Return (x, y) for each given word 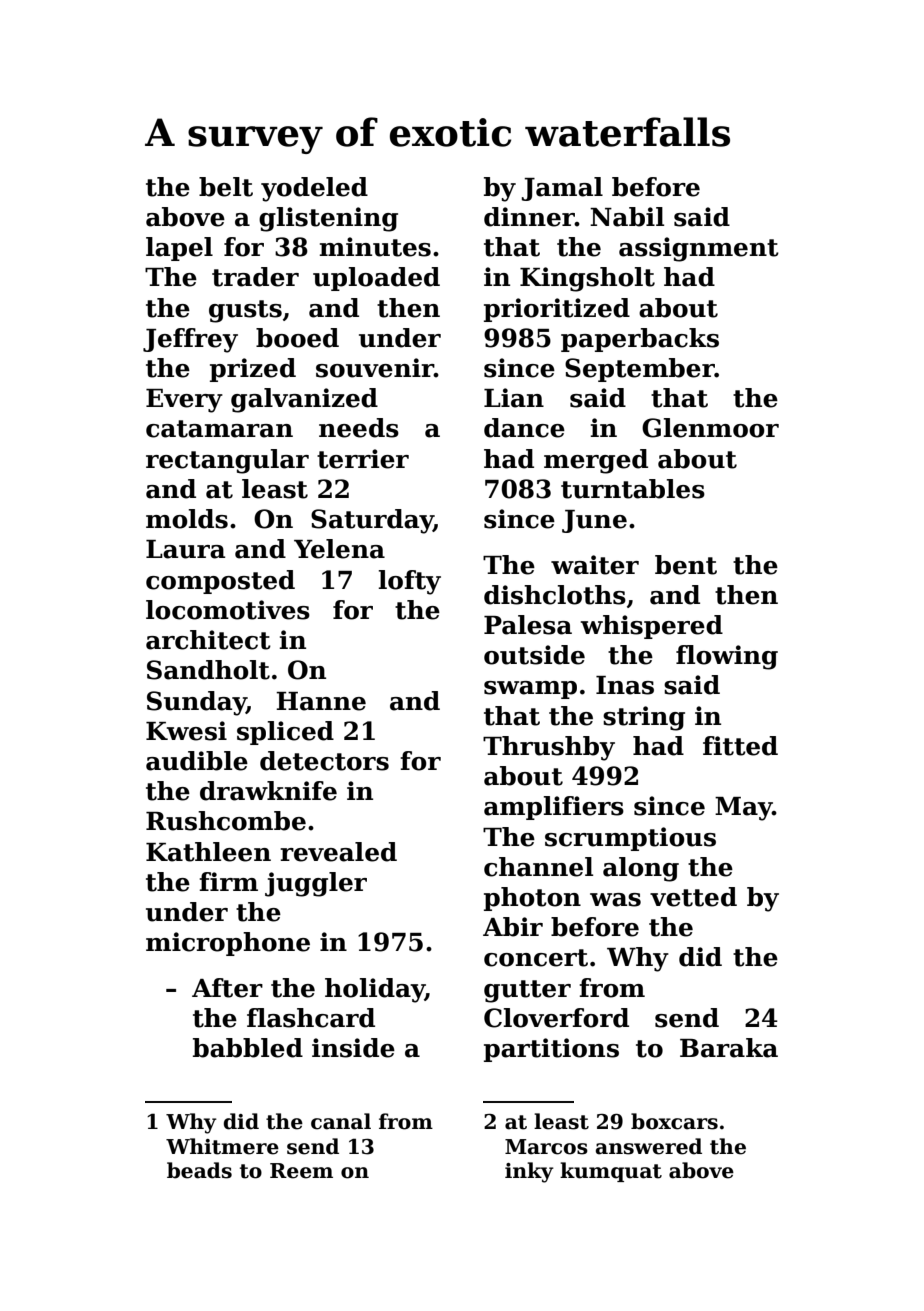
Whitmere (222, 1146)
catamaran (219, 429)
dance (524, 428)
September (640, 370)
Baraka (729, 1048)
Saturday (372, 521)
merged (596, 461)
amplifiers (554, 808)
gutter (527, 991)
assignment (699, 249)
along (641, 869)
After (227, 988)
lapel (179, 249)
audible (197, 761)
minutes (375, 247)
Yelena (339, 549)
